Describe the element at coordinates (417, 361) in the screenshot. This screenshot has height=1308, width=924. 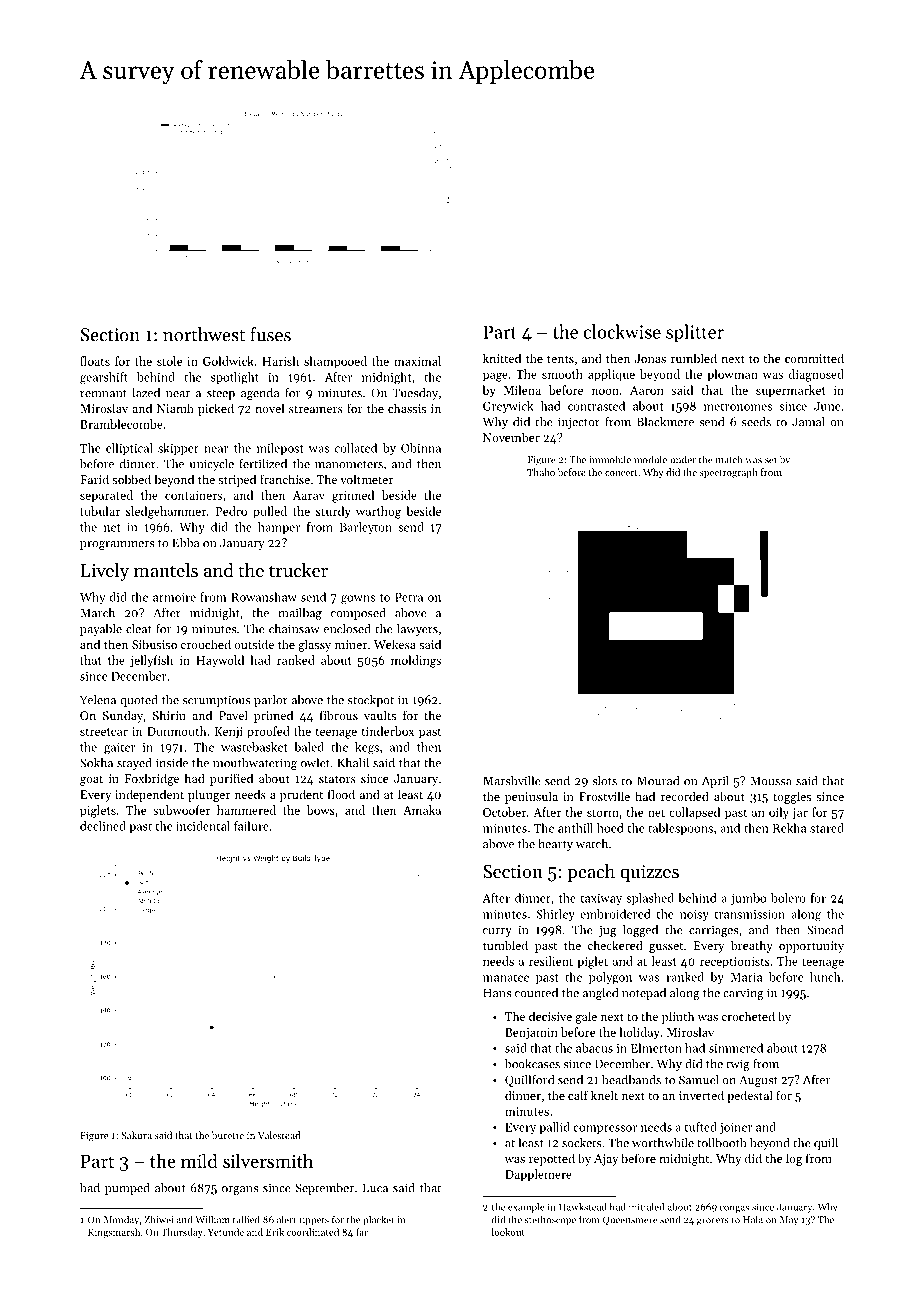
I see `maximal` at that location.
